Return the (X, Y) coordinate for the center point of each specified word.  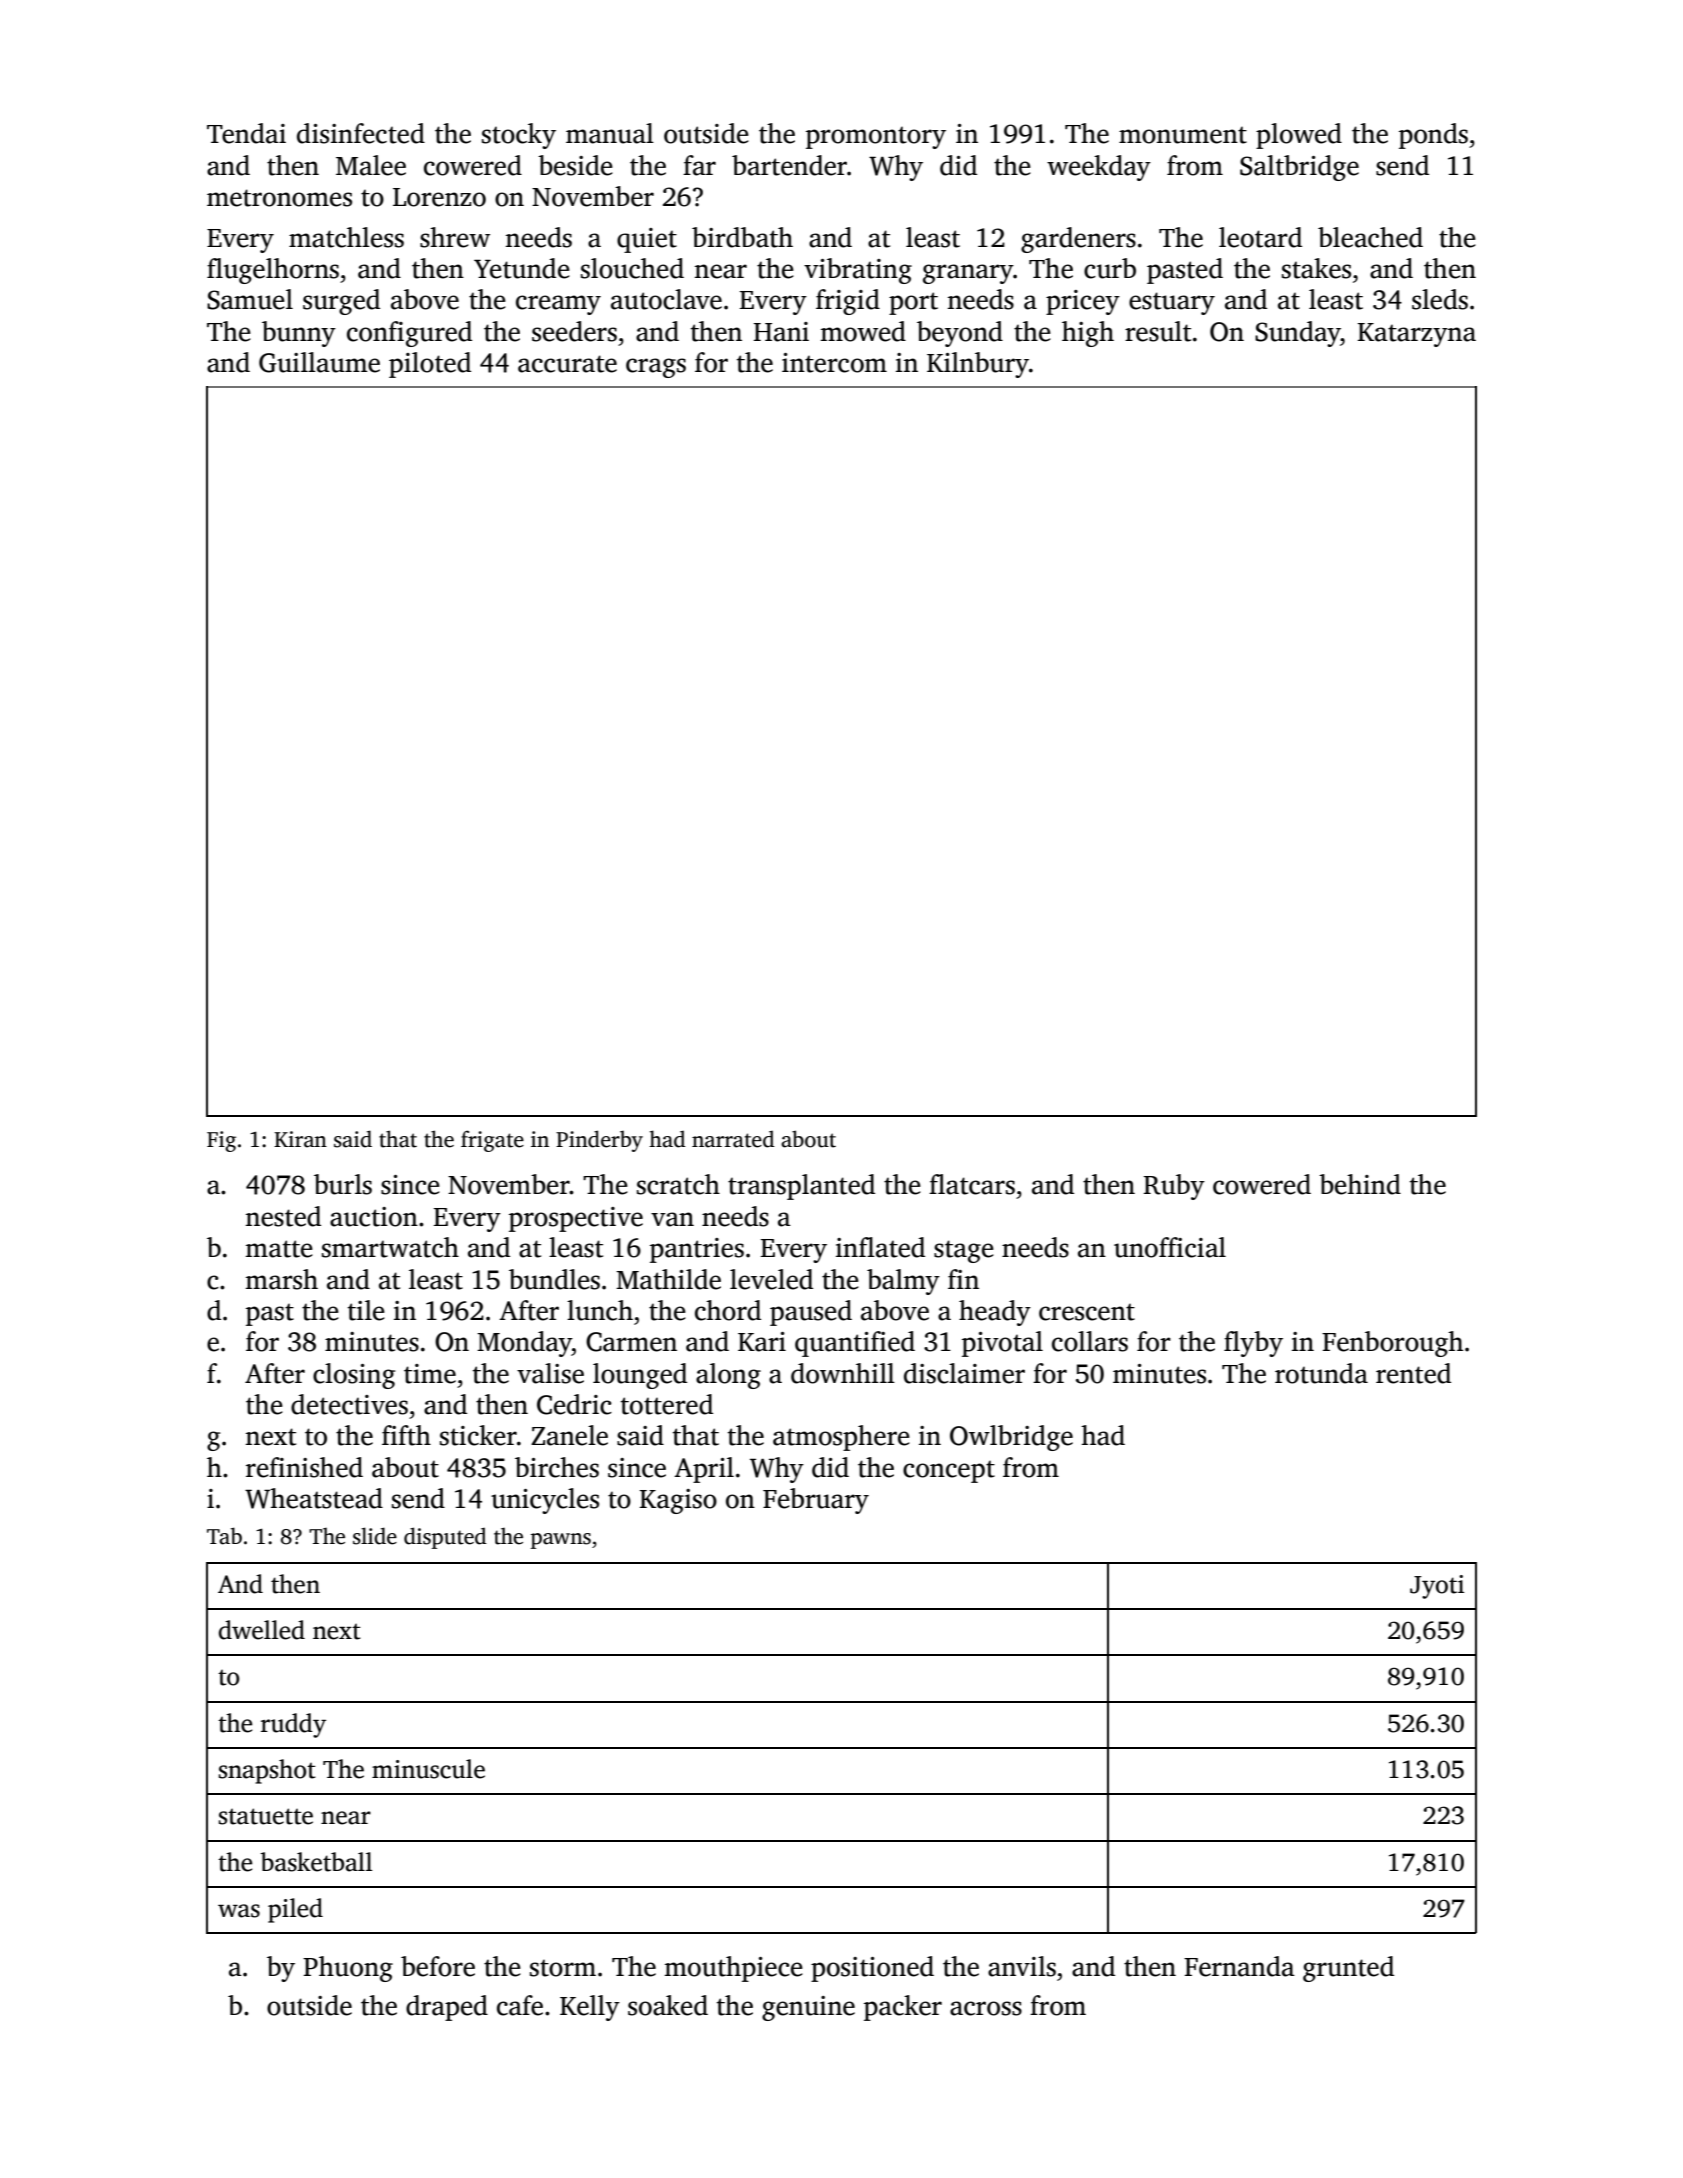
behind (1360, 1184)
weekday (1099, 168)
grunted (1348, 1969)
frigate (492, 1141)
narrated (733, 1139)
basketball (316, 1862)
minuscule (428, 1769)
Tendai (246, 133)
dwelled (262, 1630)
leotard (1260, 237)
